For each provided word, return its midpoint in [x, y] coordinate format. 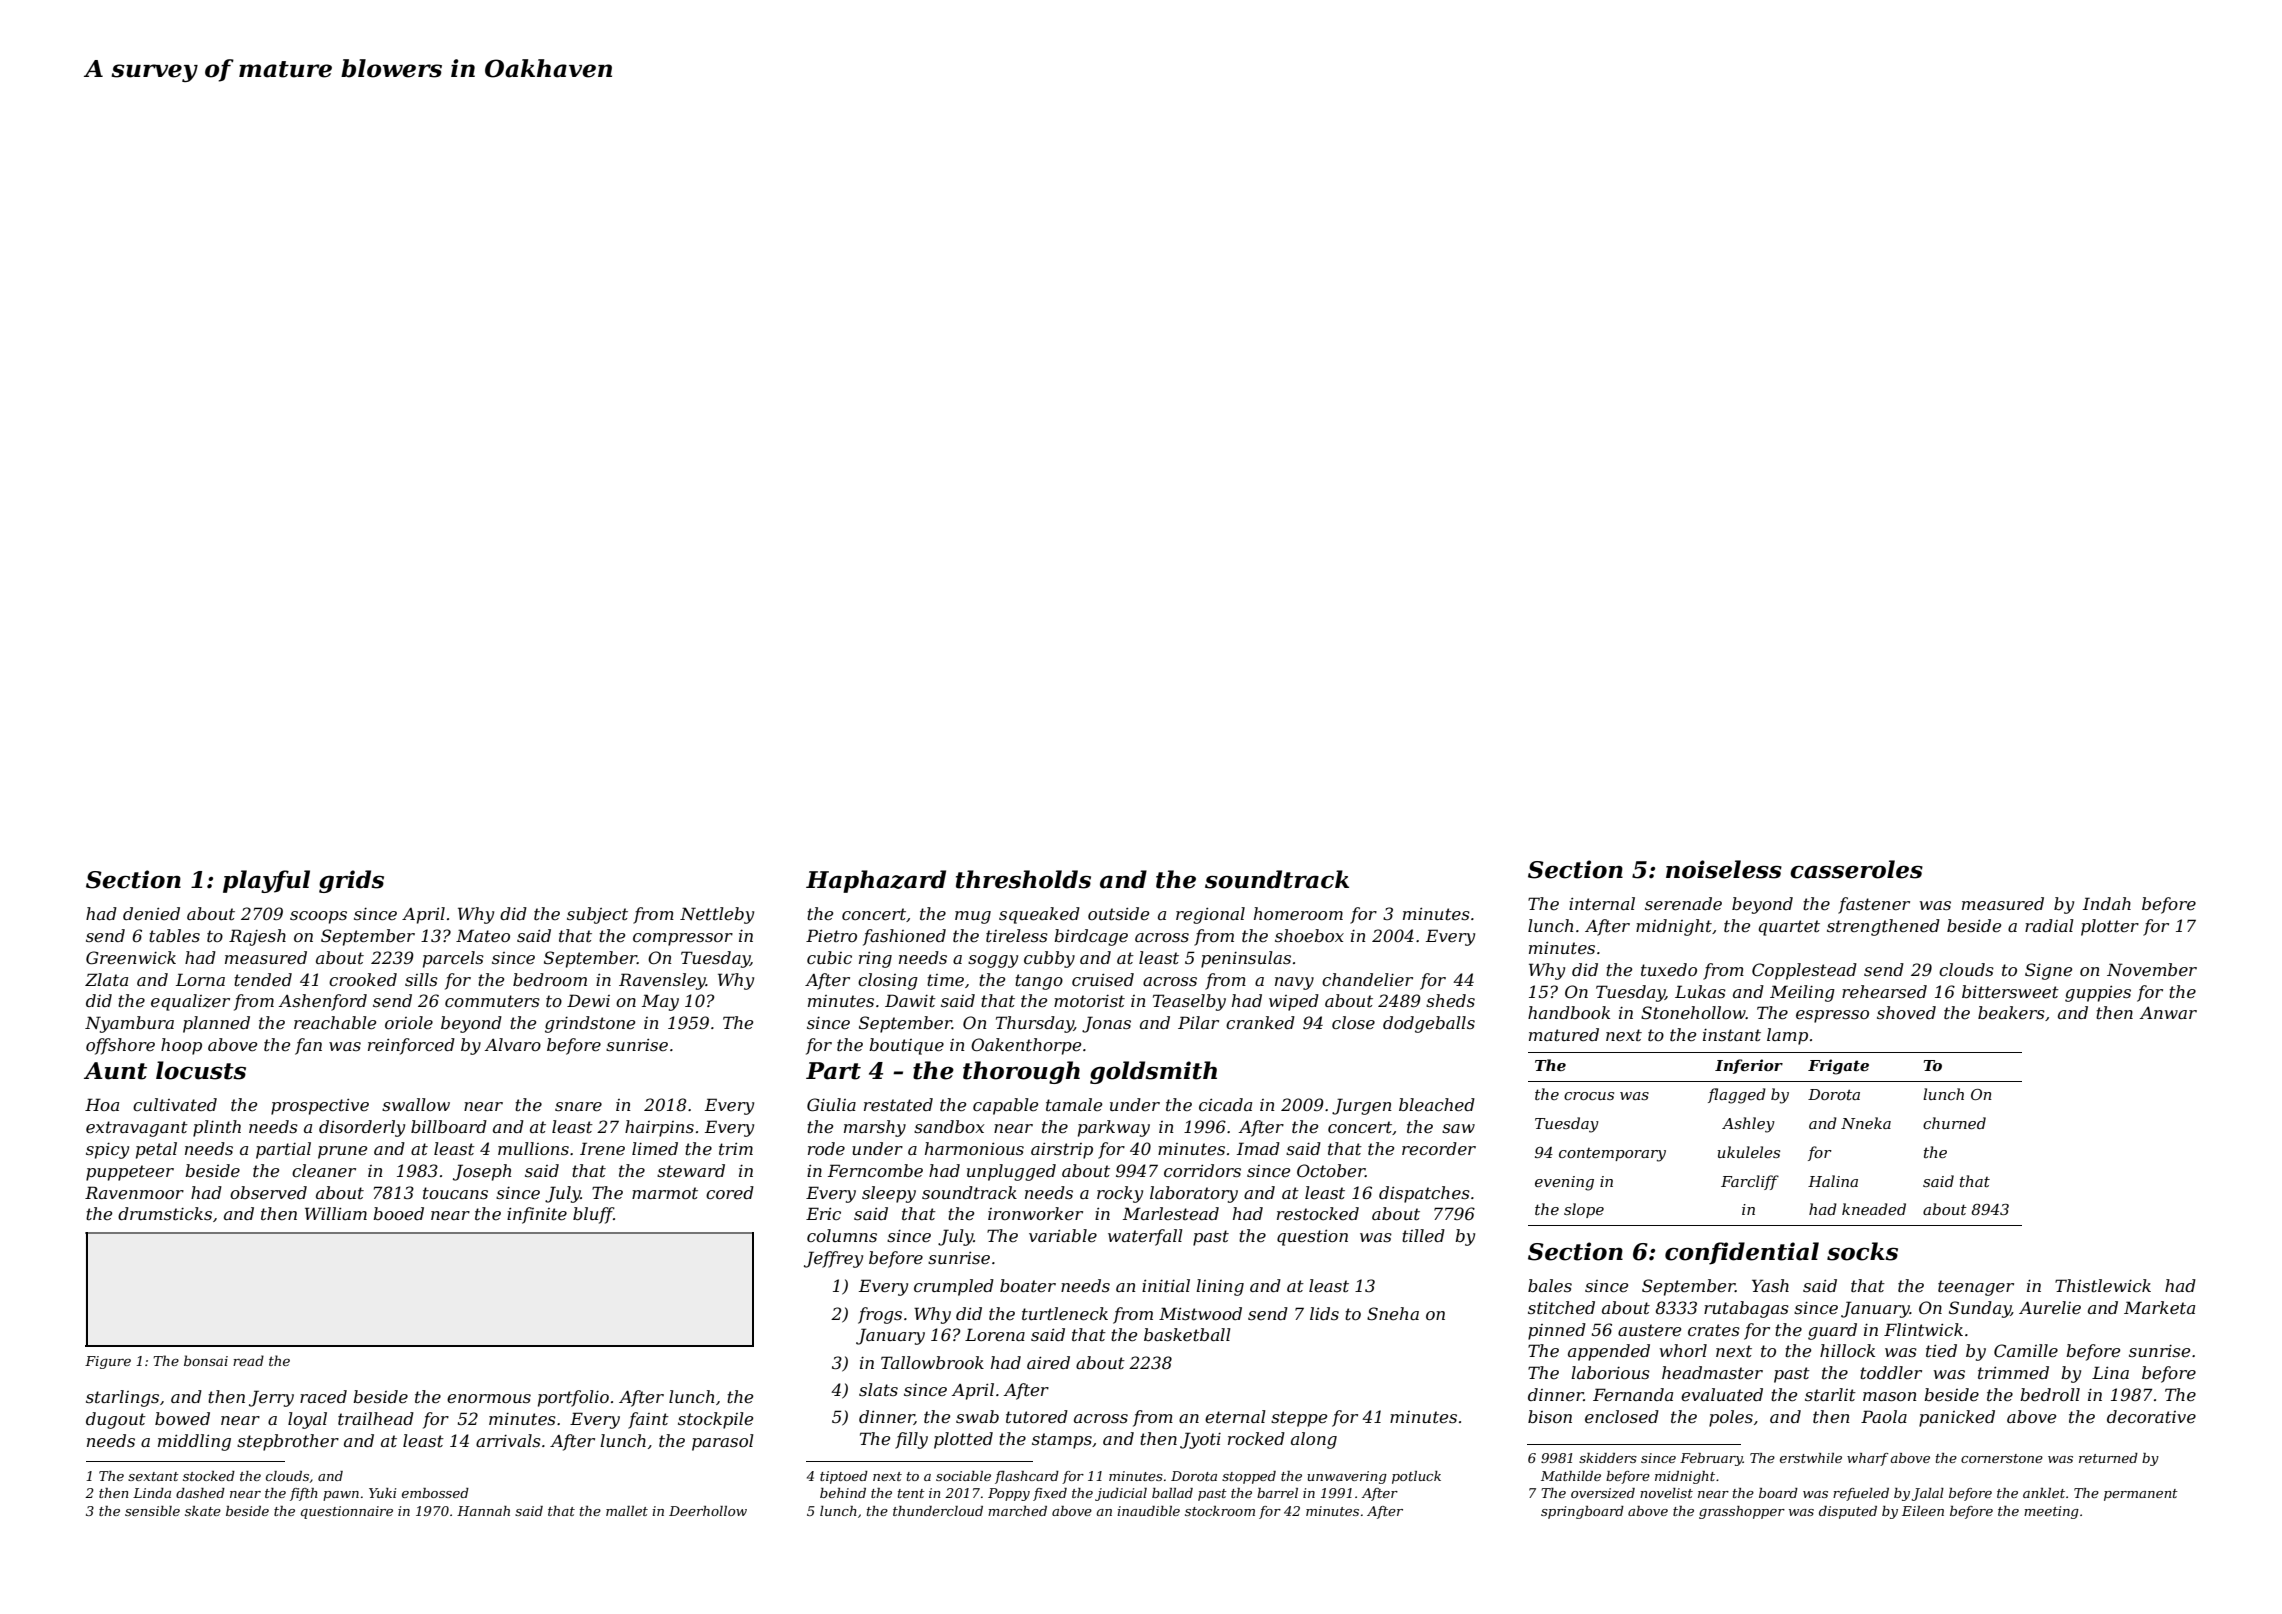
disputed [1848, 1512]
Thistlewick [2103, 1285]
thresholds [1023, 879]
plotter [2110, 927]
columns [842, 1235]
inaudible [1148, 1511]
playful [266, 881]
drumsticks [165, 1213]
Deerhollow [708, 1511]
